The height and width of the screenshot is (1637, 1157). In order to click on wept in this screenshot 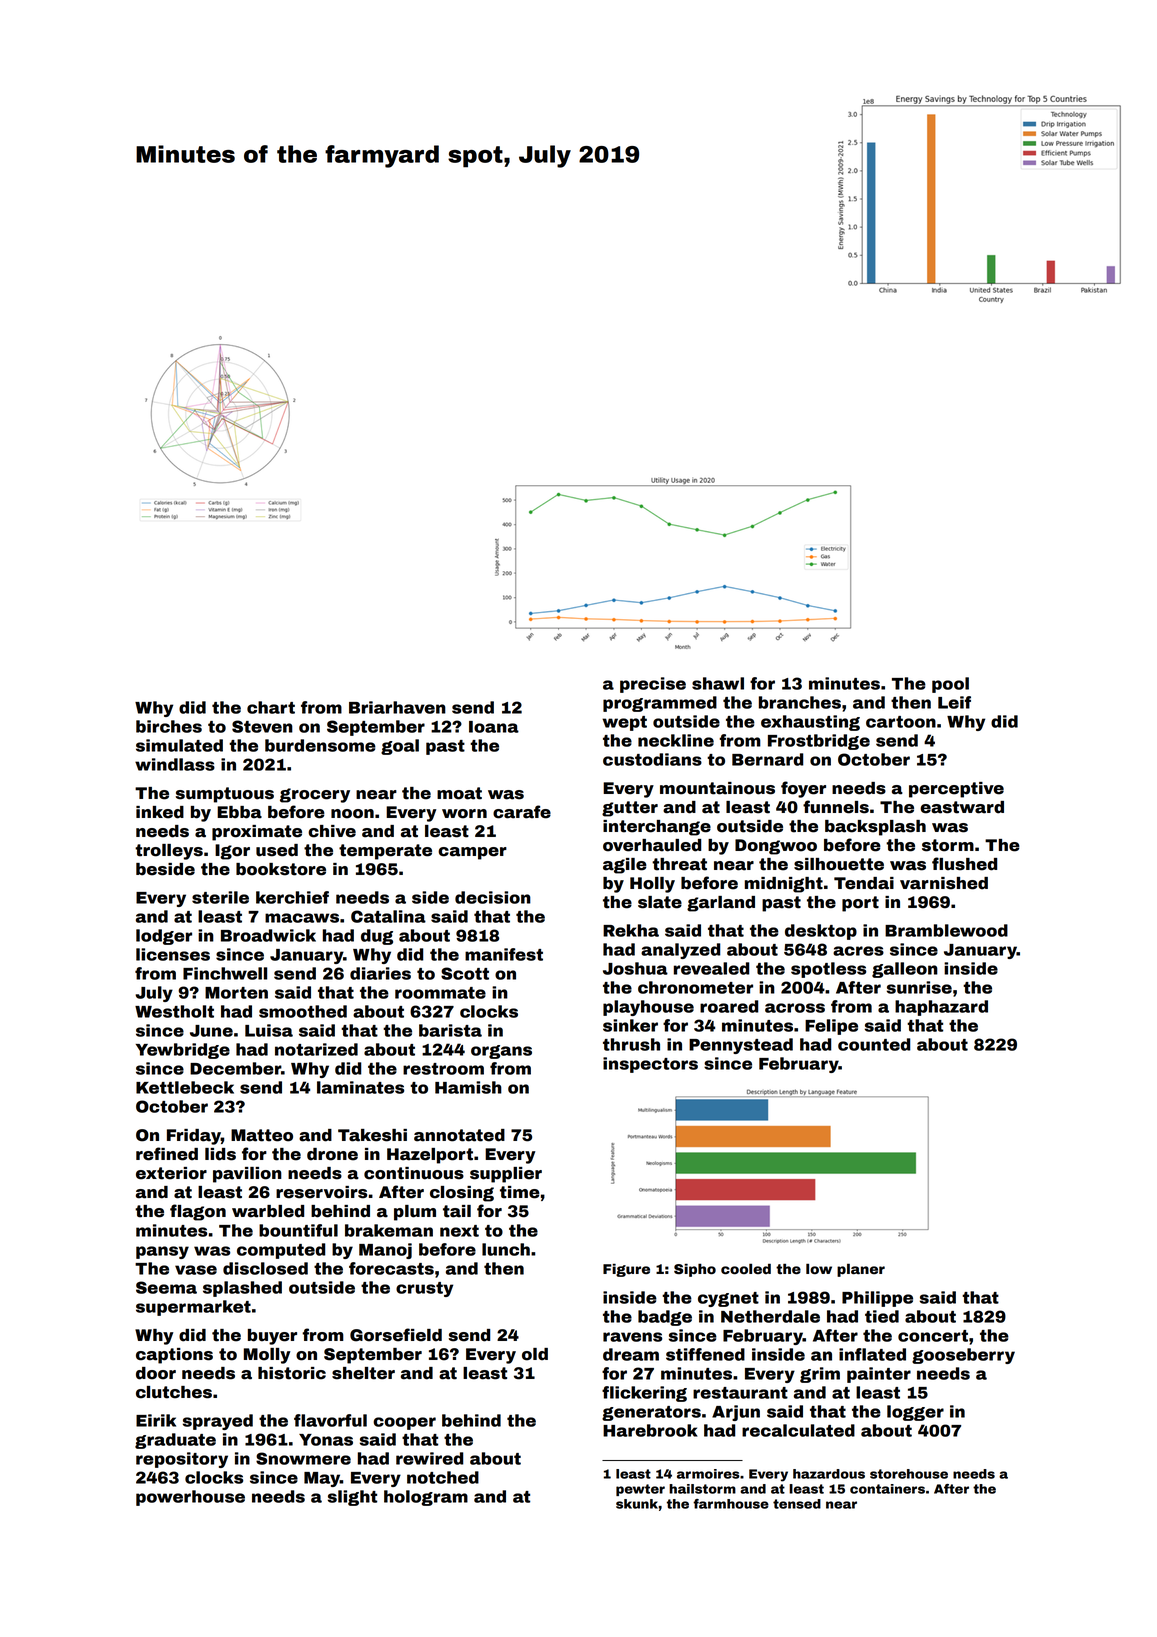, I will do `click(624, 723)`.
